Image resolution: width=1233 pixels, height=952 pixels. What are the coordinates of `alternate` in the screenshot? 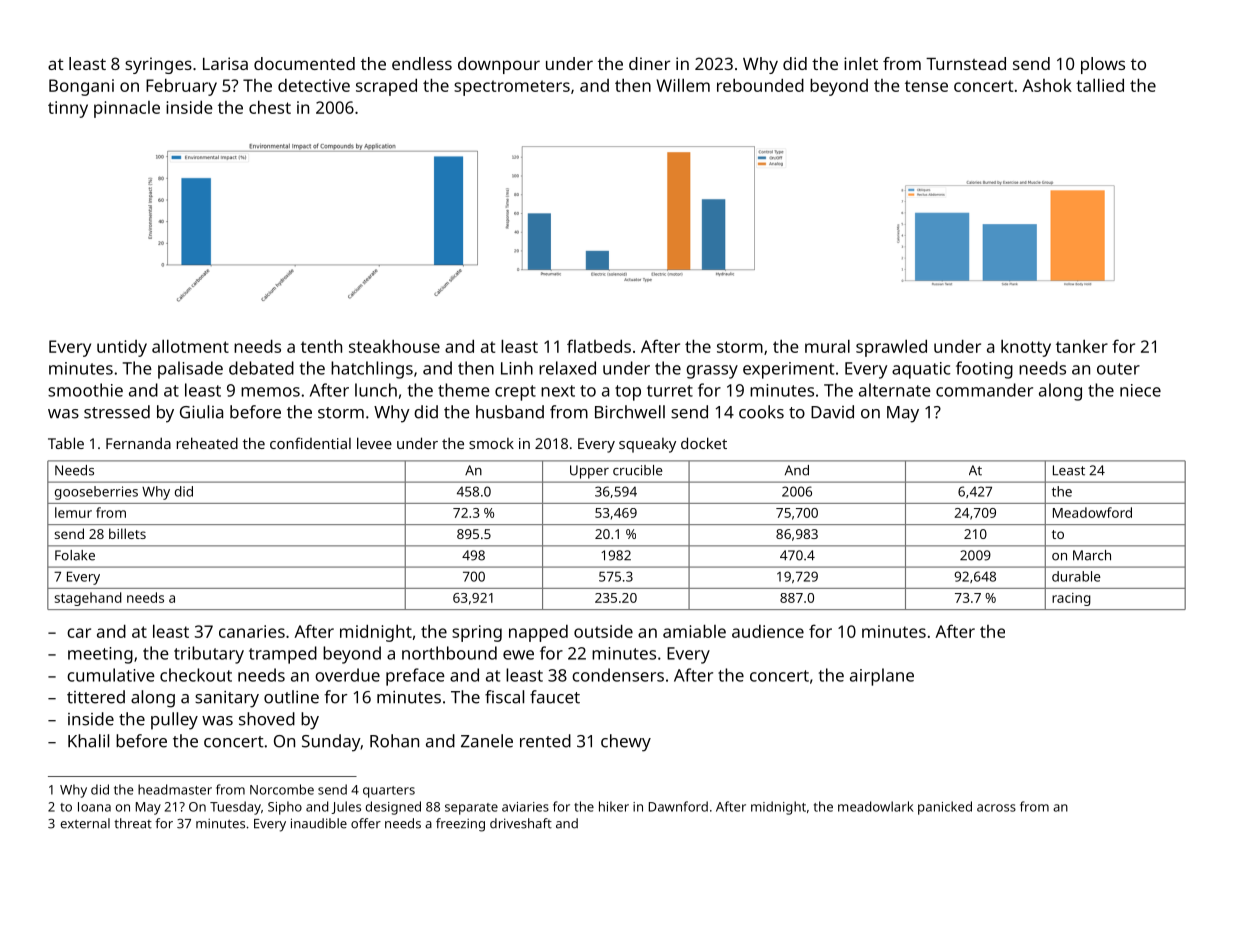 It's located at (895, 390).
